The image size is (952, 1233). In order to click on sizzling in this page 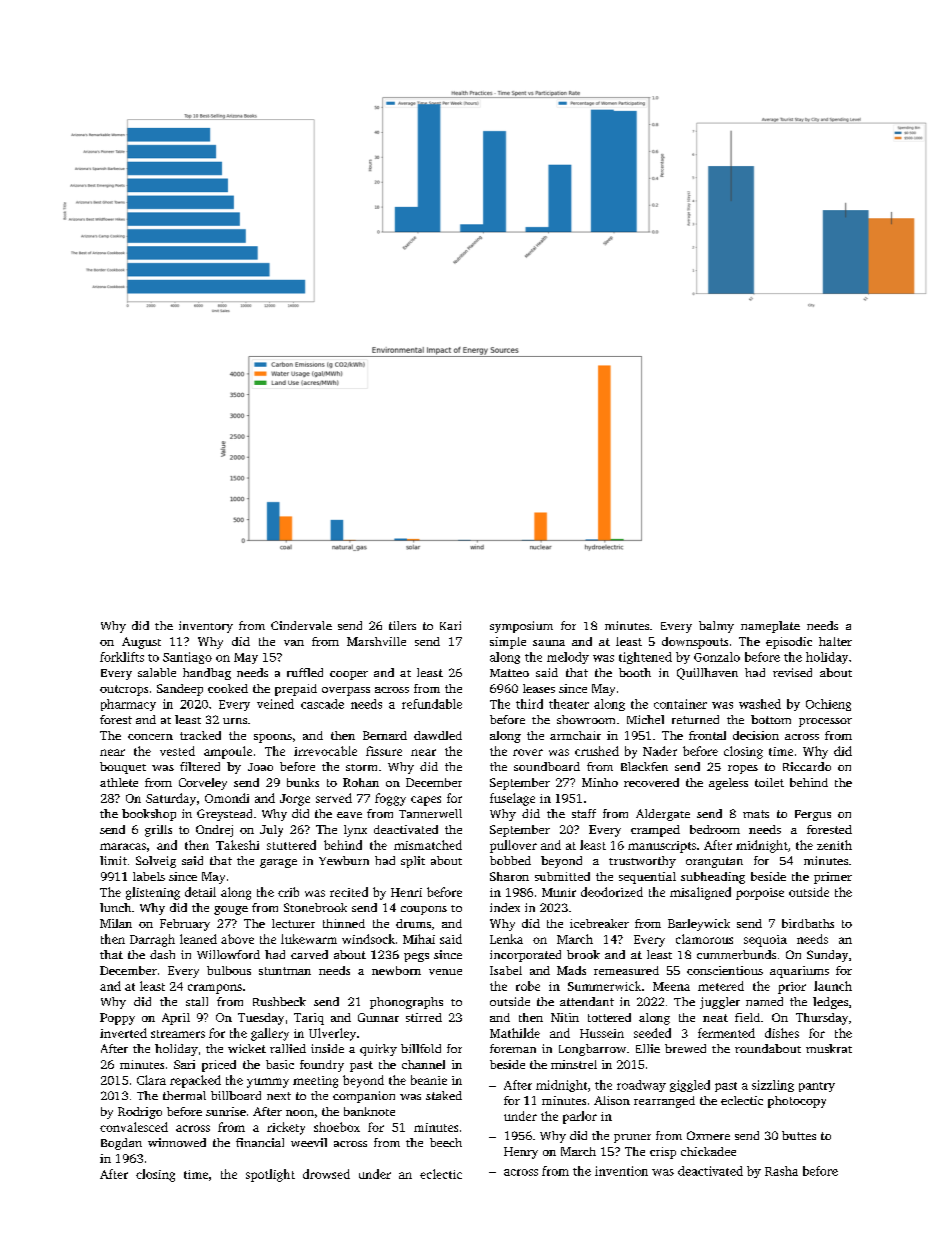, I will do `click(773, 1086)`.
